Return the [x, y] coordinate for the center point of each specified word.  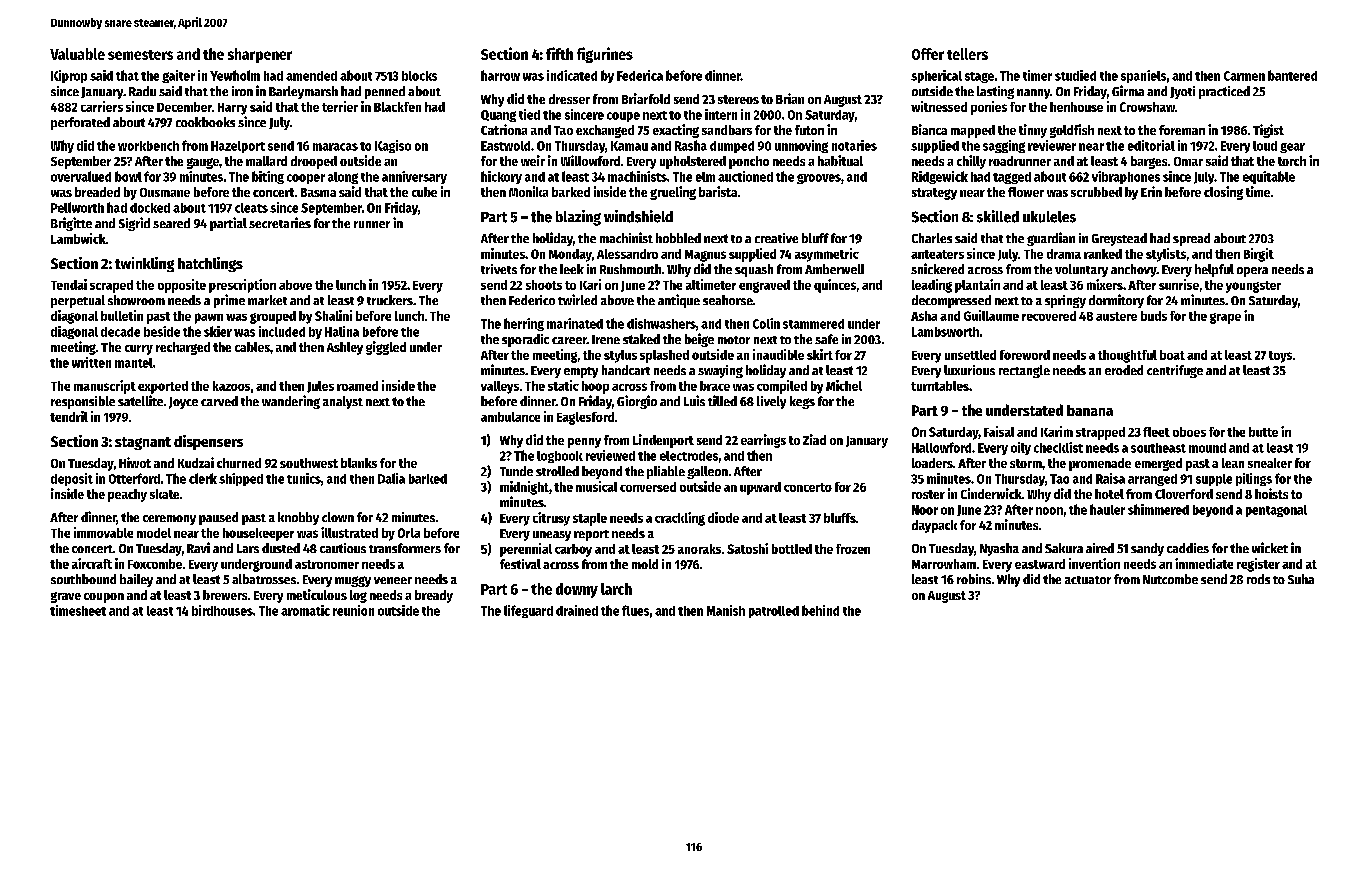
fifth [559, 53]
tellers [967, 54]
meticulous [317, 594]
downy [577, 590]
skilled [998, 216]
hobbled [678, 238]
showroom [136, 300]
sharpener [260, 55]
